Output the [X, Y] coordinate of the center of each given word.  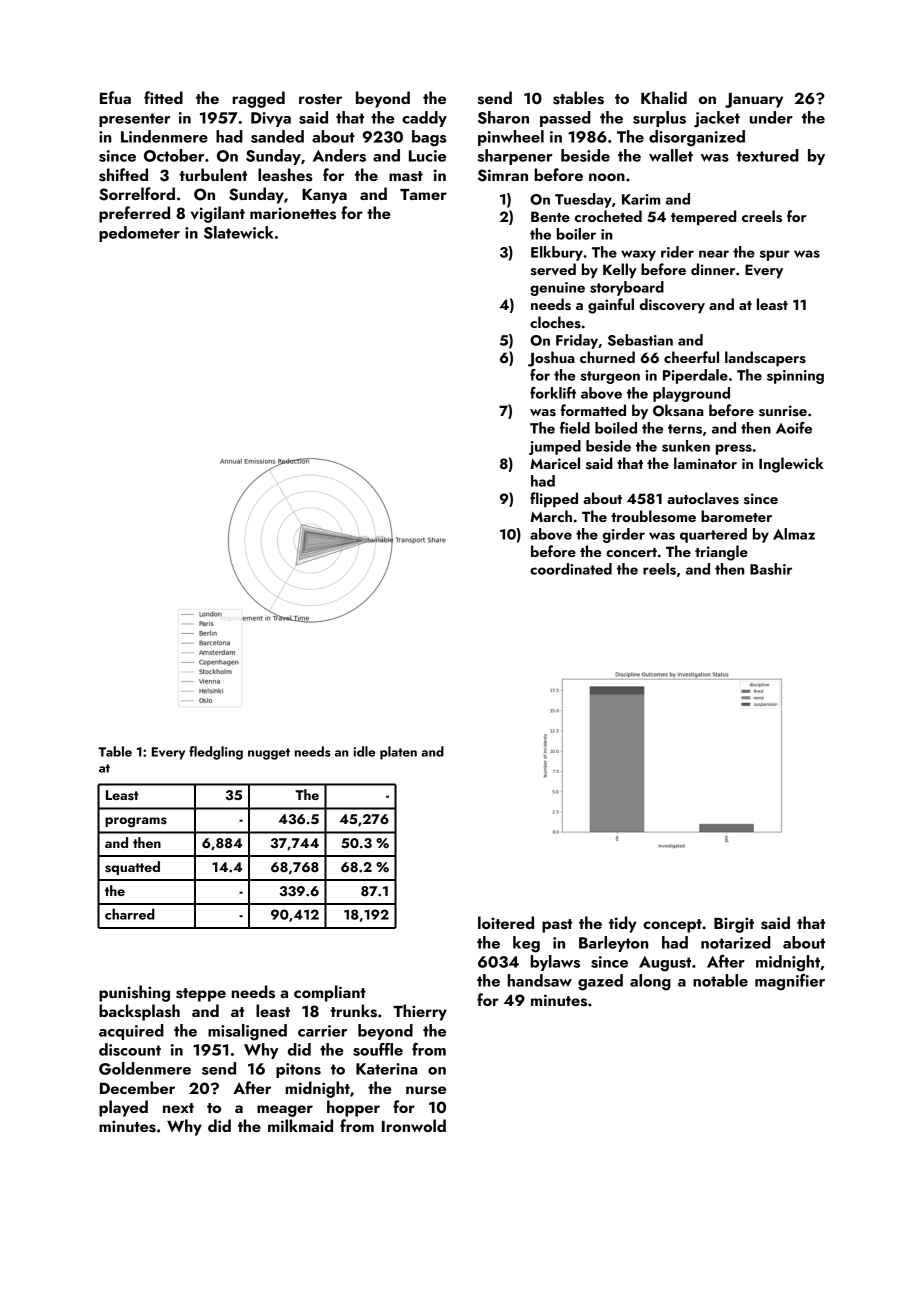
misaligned [247, 1032]
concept [672, 926]
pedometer [139, 234]
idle [364, 751]
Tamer [423, 194]
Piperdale [695, 376]
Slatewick [239, 232]
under [771, 117]
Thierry [420, 1012]
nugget [269, 754]
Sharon [503, 117]
